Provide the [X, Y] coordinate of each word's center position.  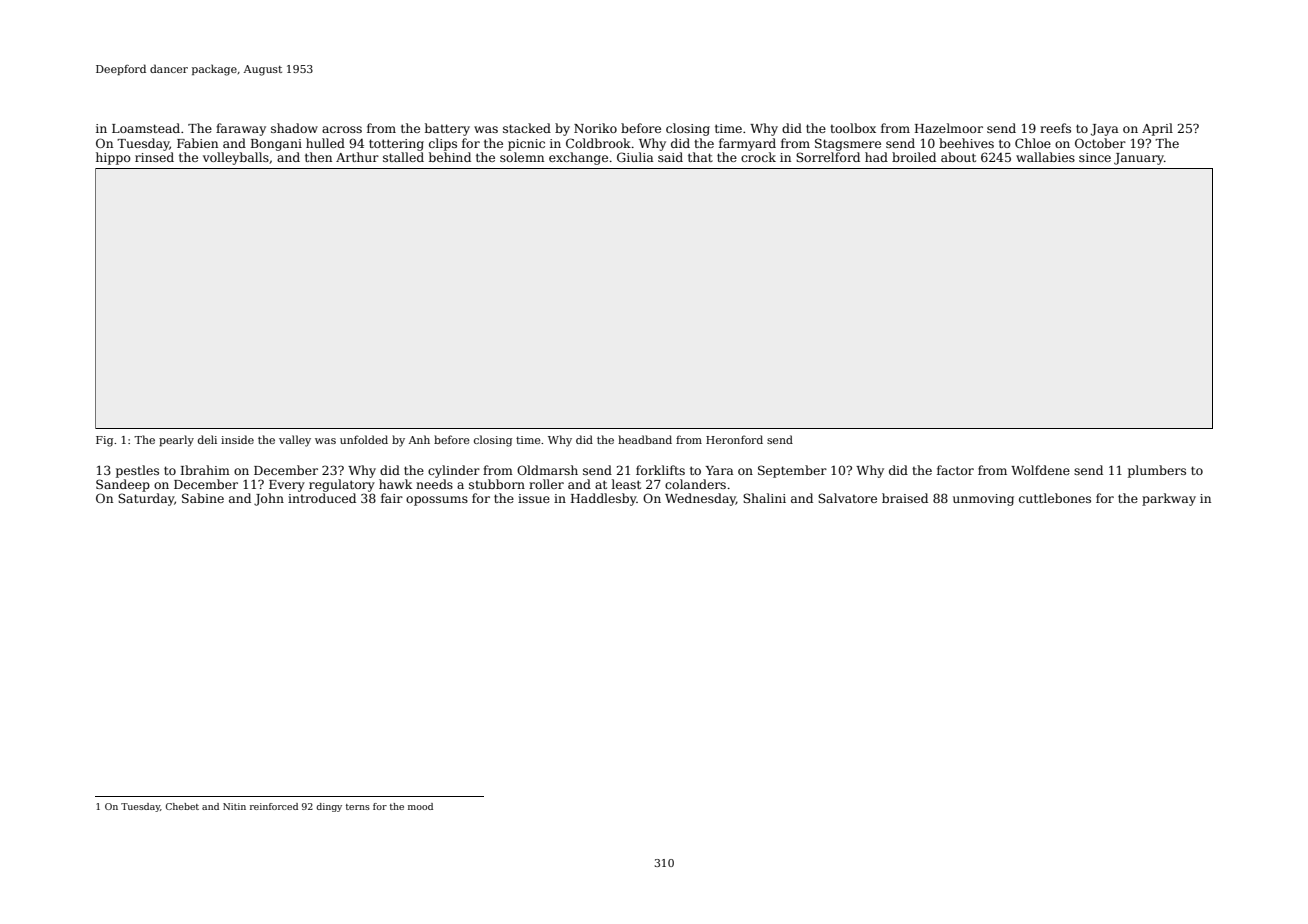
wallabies [1045, 157]
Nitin [234, 806]
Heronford [734, 439]
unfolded [364, 439]
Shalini [764, 498]
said [670, 157]
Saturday [146, 499]
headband [645, 439]
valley [295, 441]
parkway [1169, 499]
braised [905, 498]
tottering [396, 145]
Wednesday [700, 499]
